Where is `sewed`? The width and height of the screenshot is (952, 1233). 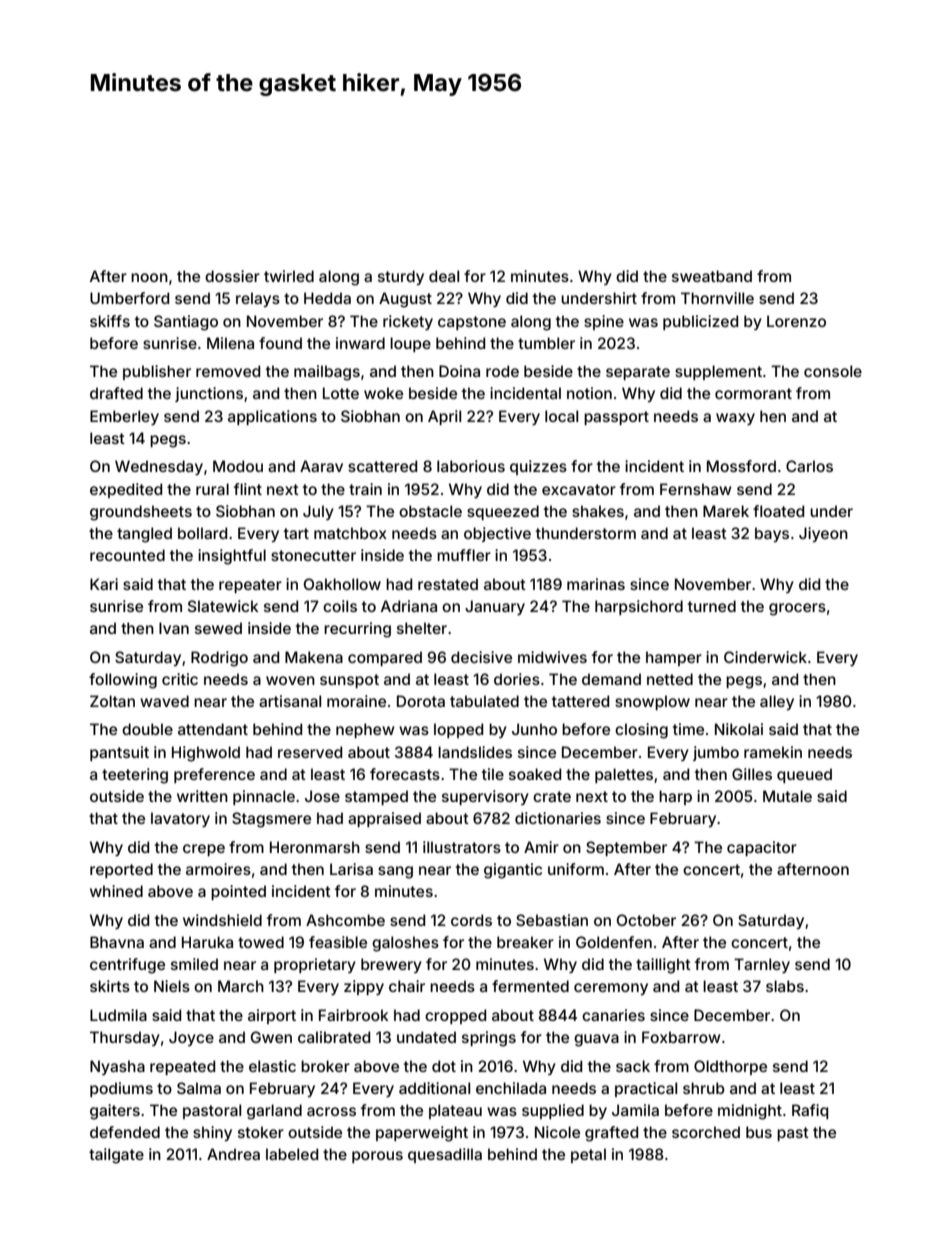 sewed is located at coordinates (218, 628).
